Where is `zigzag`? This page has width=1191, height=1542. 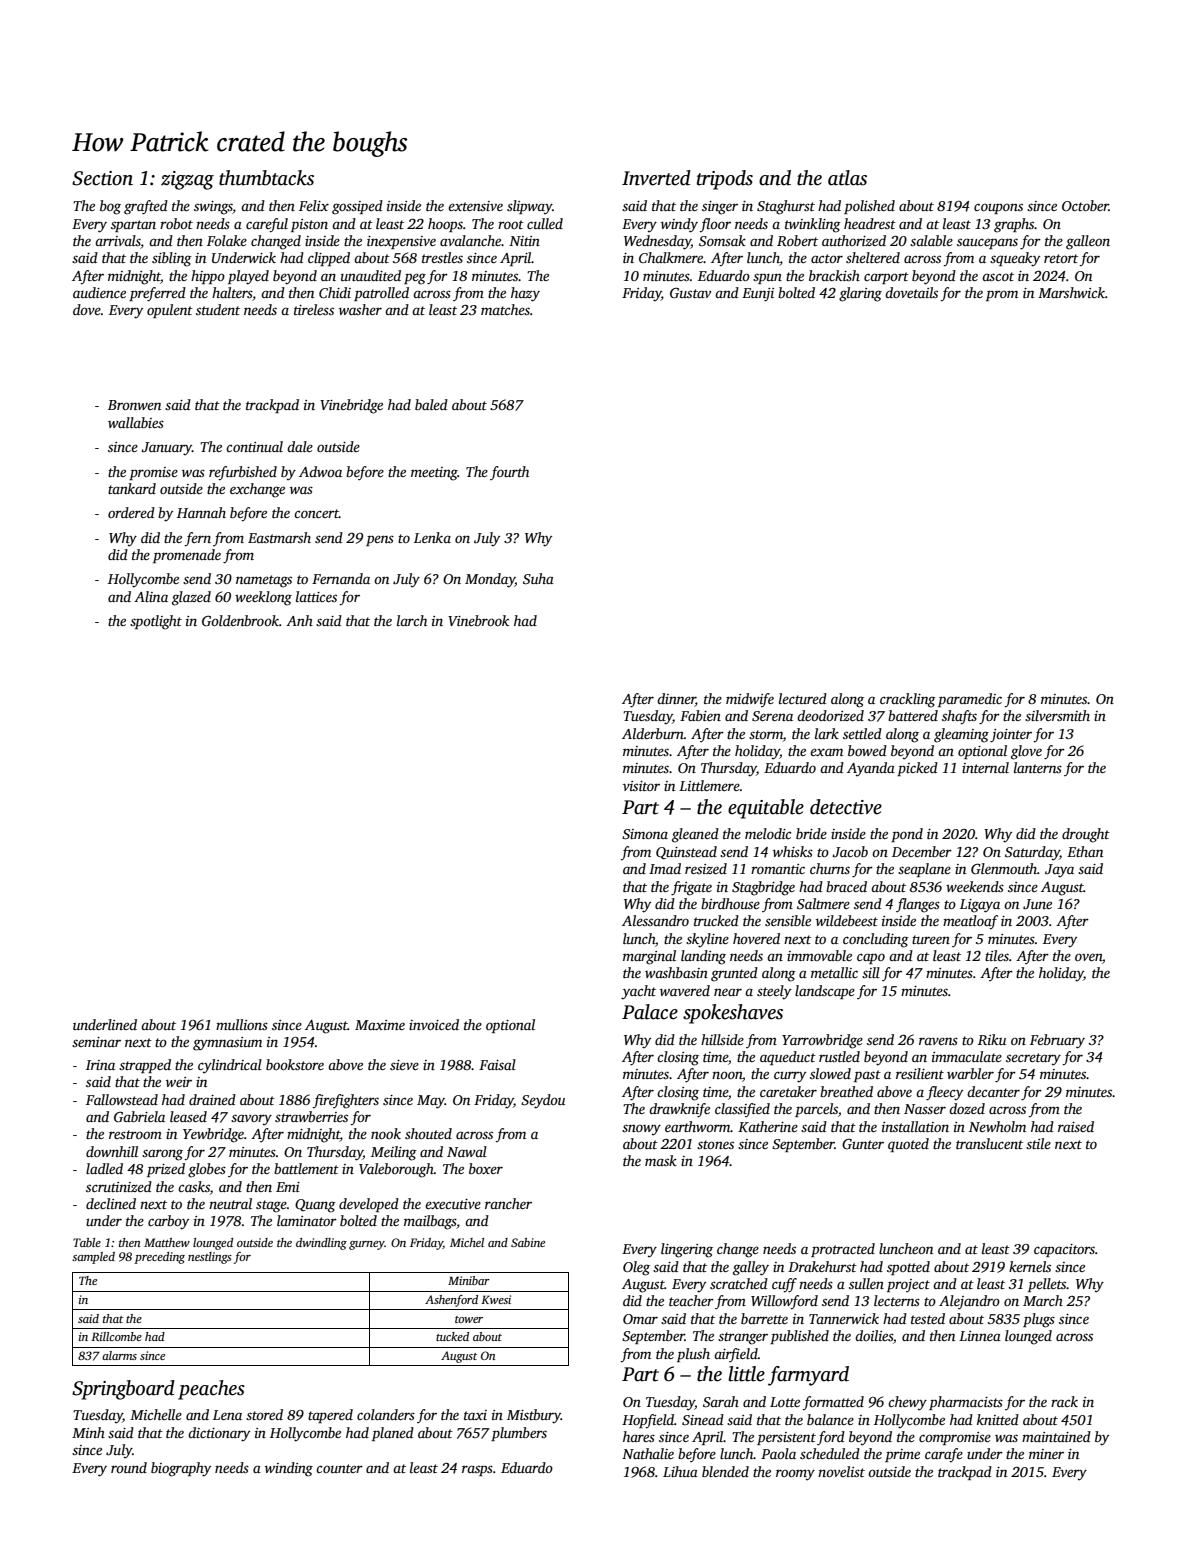
zigzag is located at coordinates (187, 180).
